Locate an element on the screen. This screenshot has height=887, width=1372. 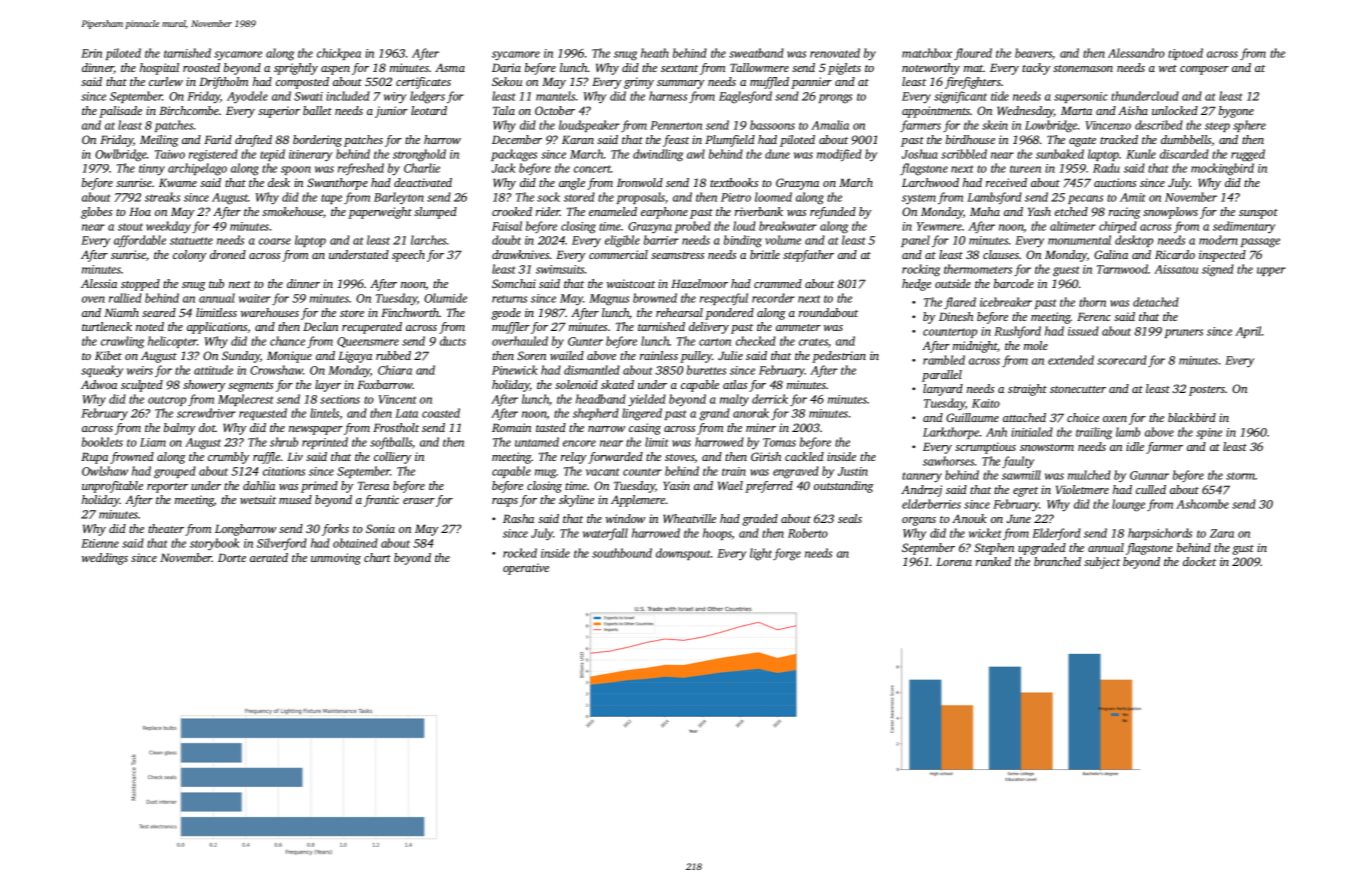
speech is located at coordinates (408, 256).
